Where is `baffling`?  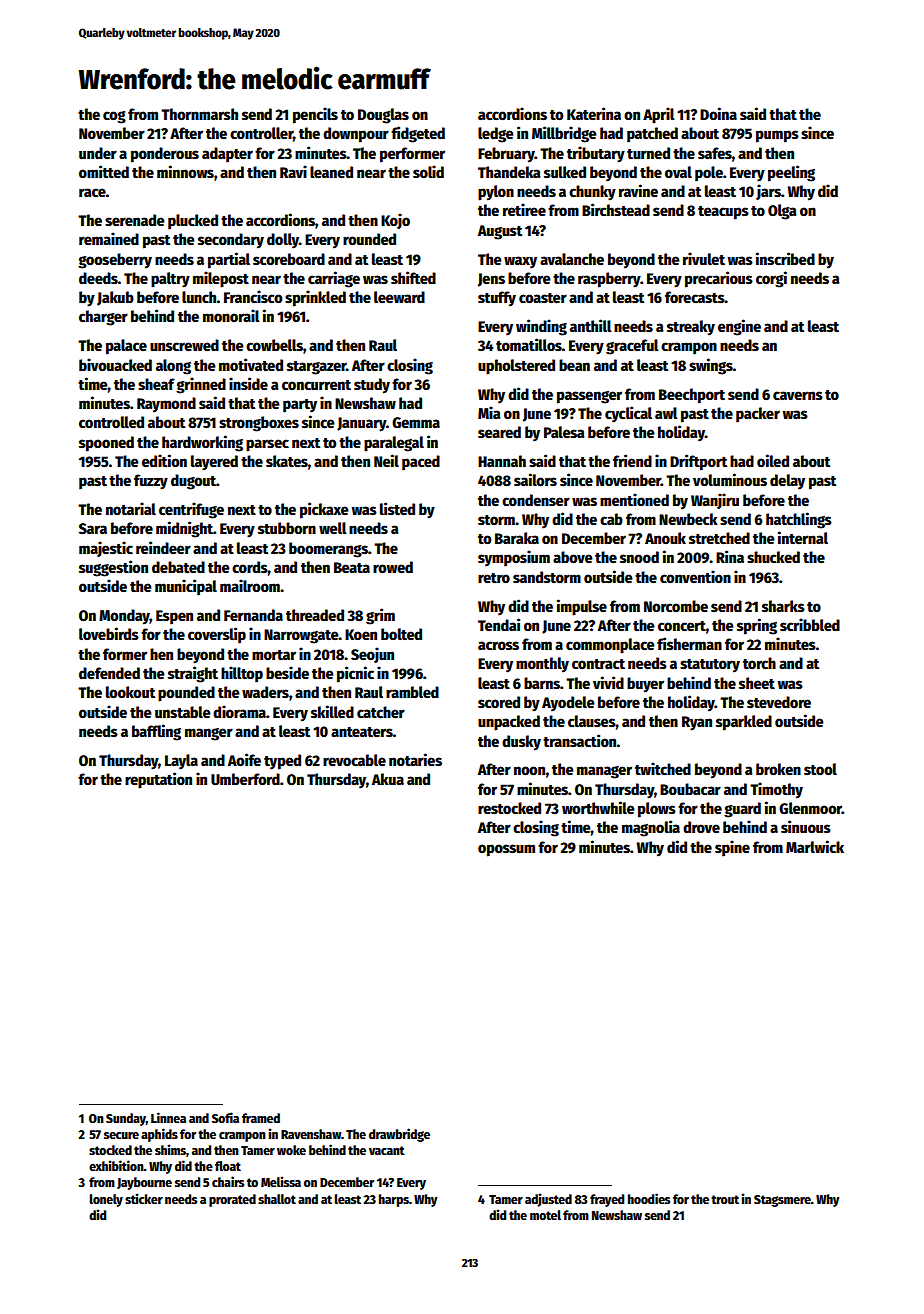
baffling is located at coordinates (156, 732).
